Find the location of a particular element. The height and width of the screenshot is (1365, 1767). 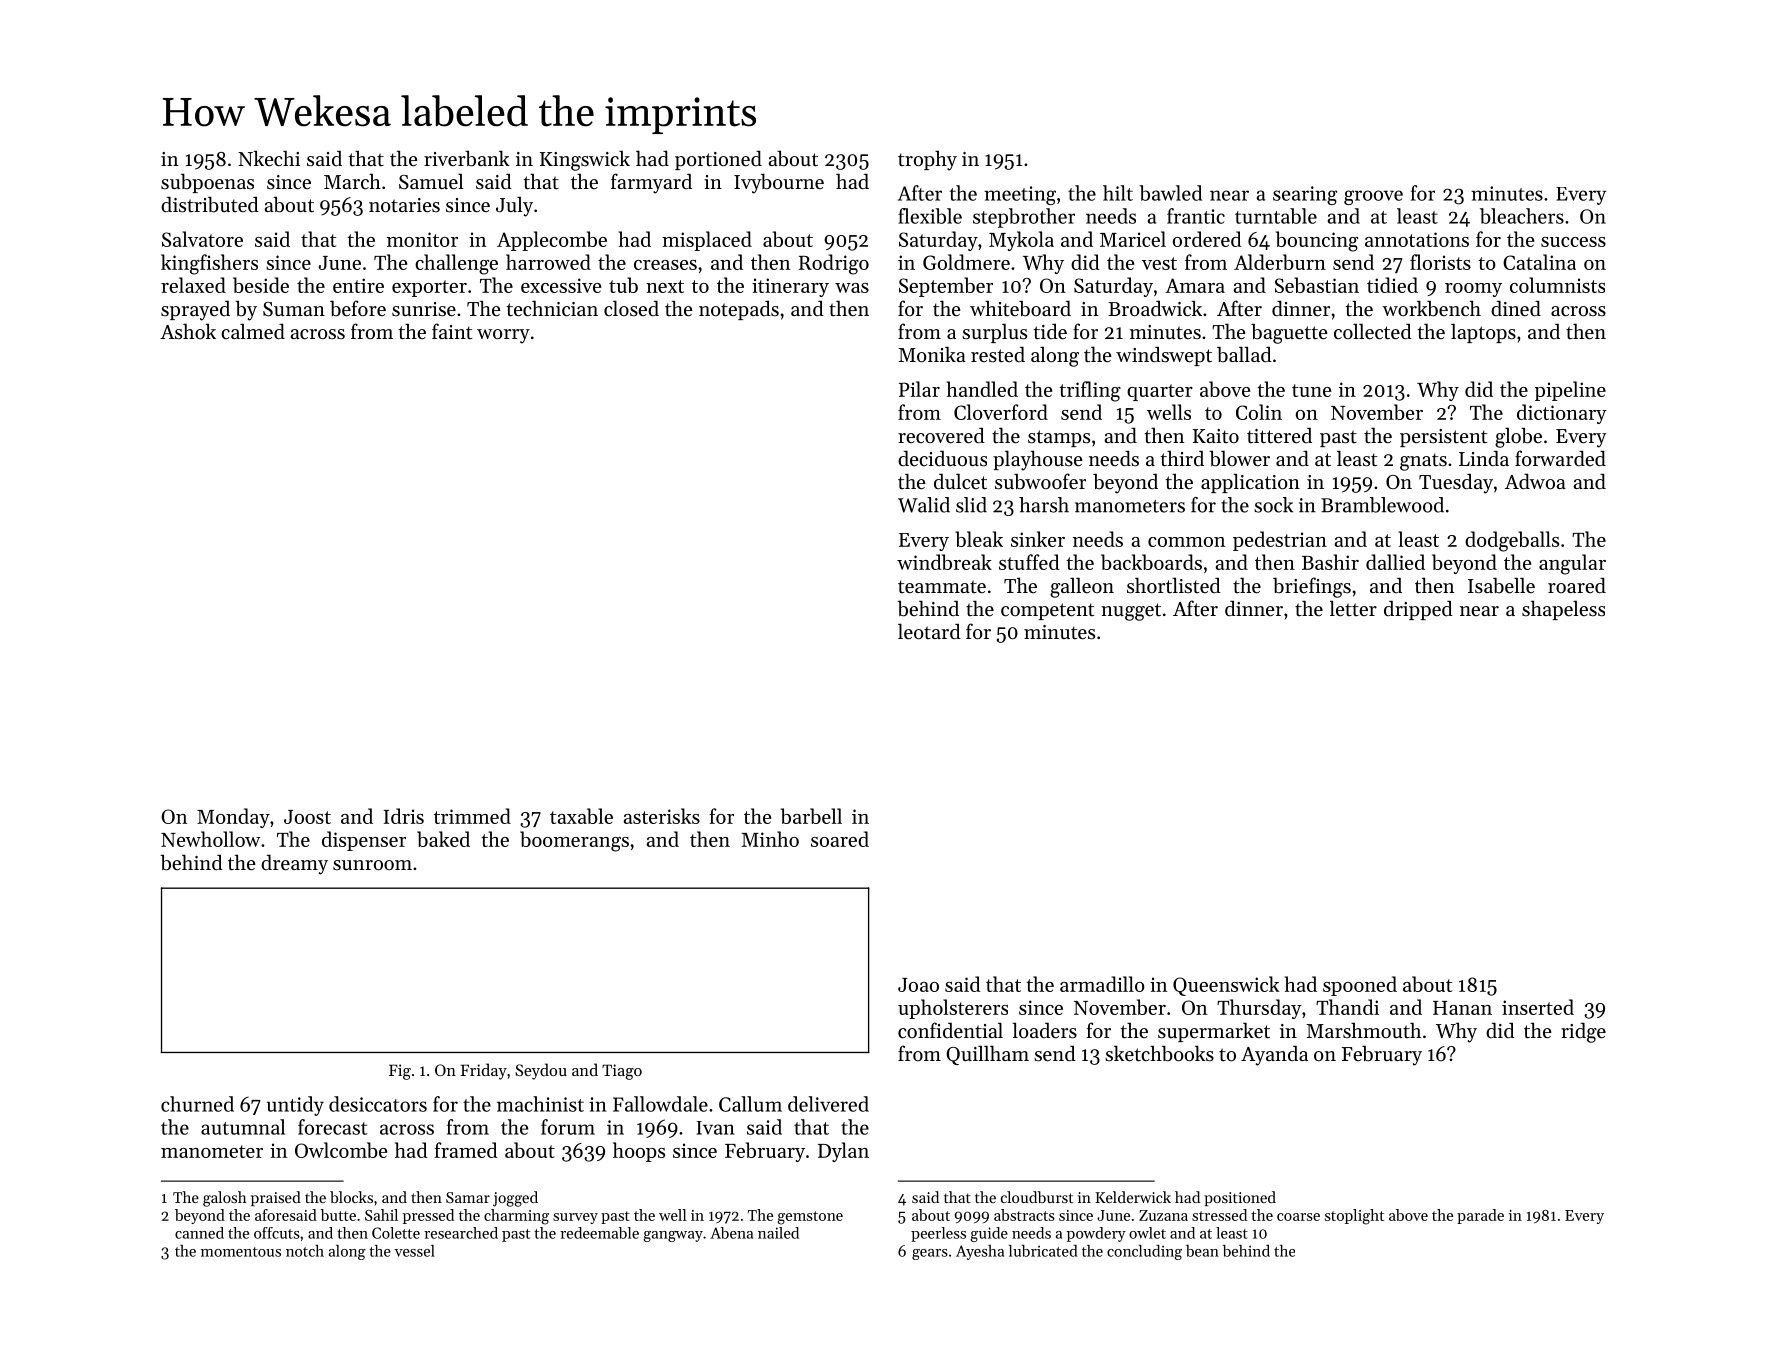

stoplight is located at coordinates (1354, 1217).
